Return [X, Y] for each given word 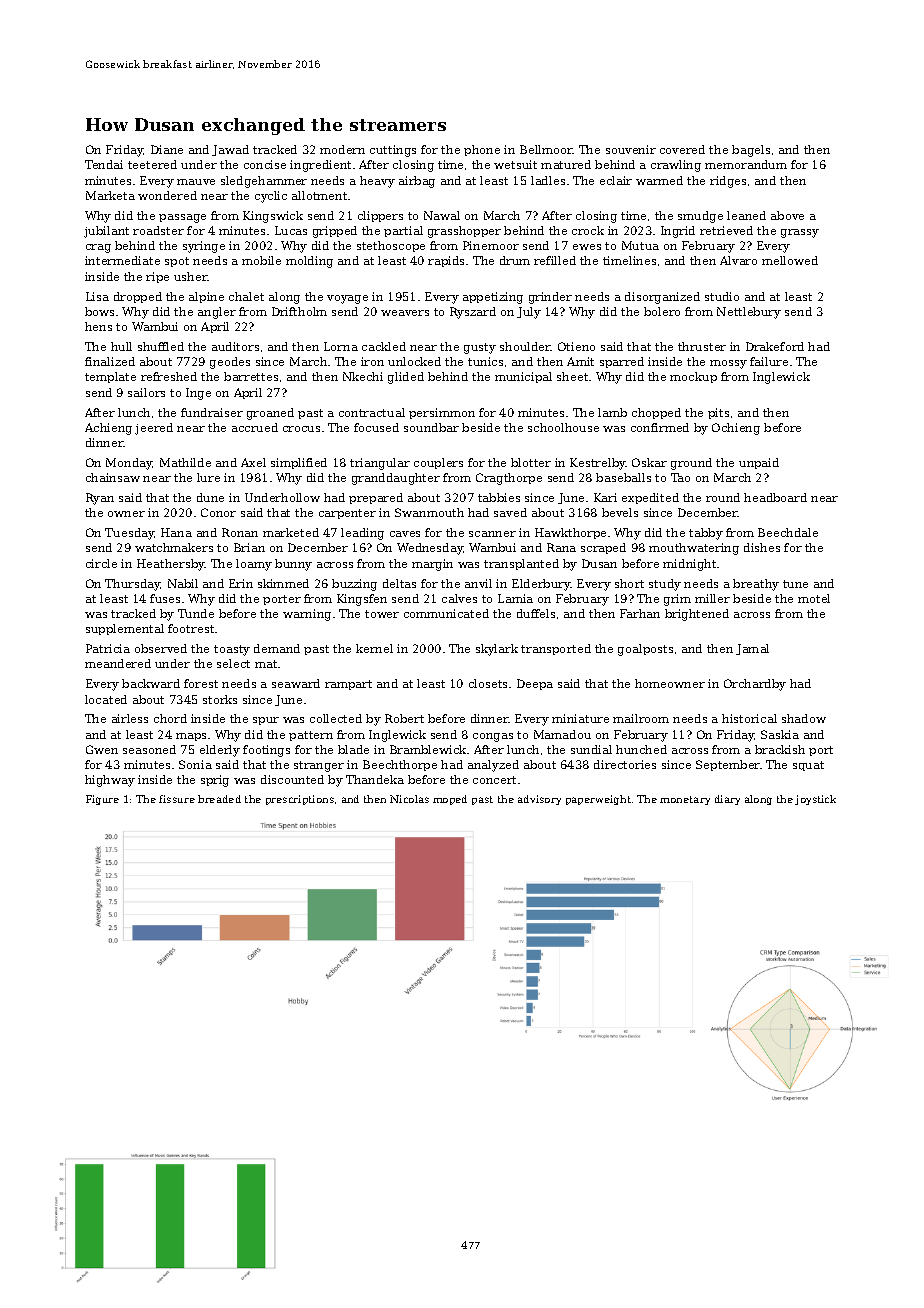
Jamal [752, 649]
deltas [399, 583]
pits [718, 413]
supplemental [125, 629]
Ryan [100, 499]
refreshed [169, 376]
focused [376, 427]
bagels [751, 151]
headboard [775, 497]
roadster [158, 230]
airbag [417, 182]
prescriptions [300, 800]
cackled [384, 346]
